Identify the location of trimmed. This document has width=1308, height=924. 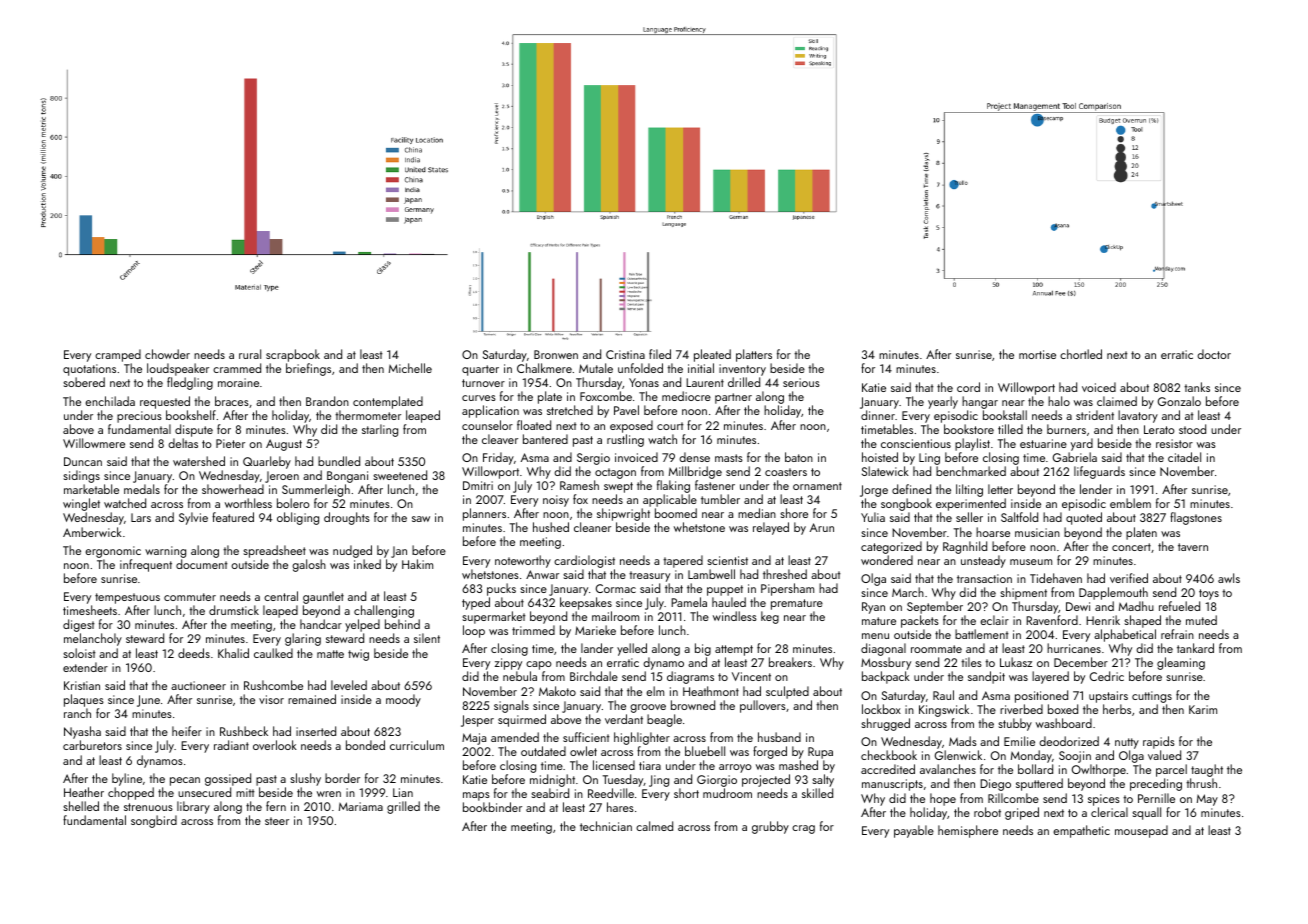
(533, 630).
